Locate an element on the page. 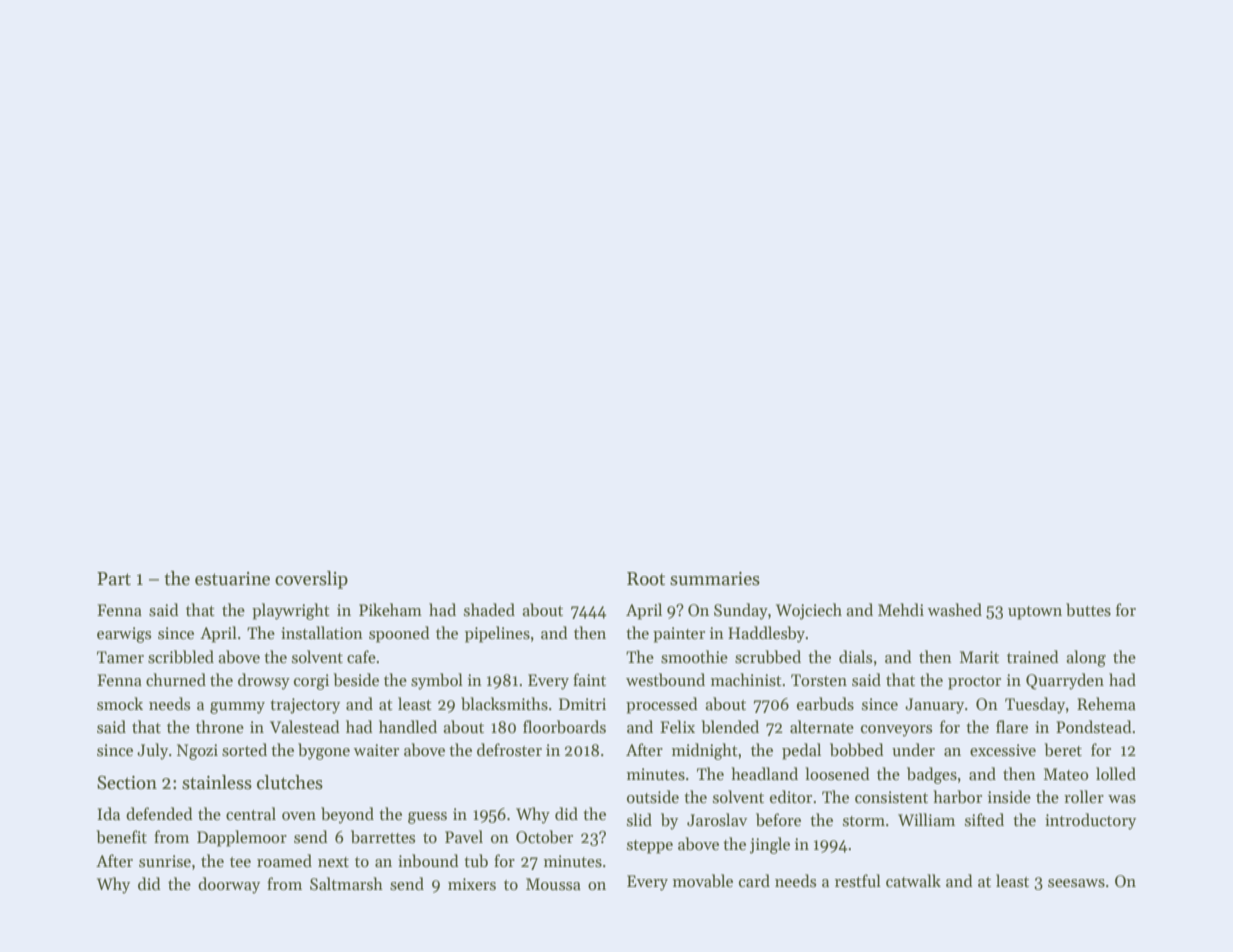 The width and height of the page is (1233, 952). buttes is located at coordinates (1088, 610).
